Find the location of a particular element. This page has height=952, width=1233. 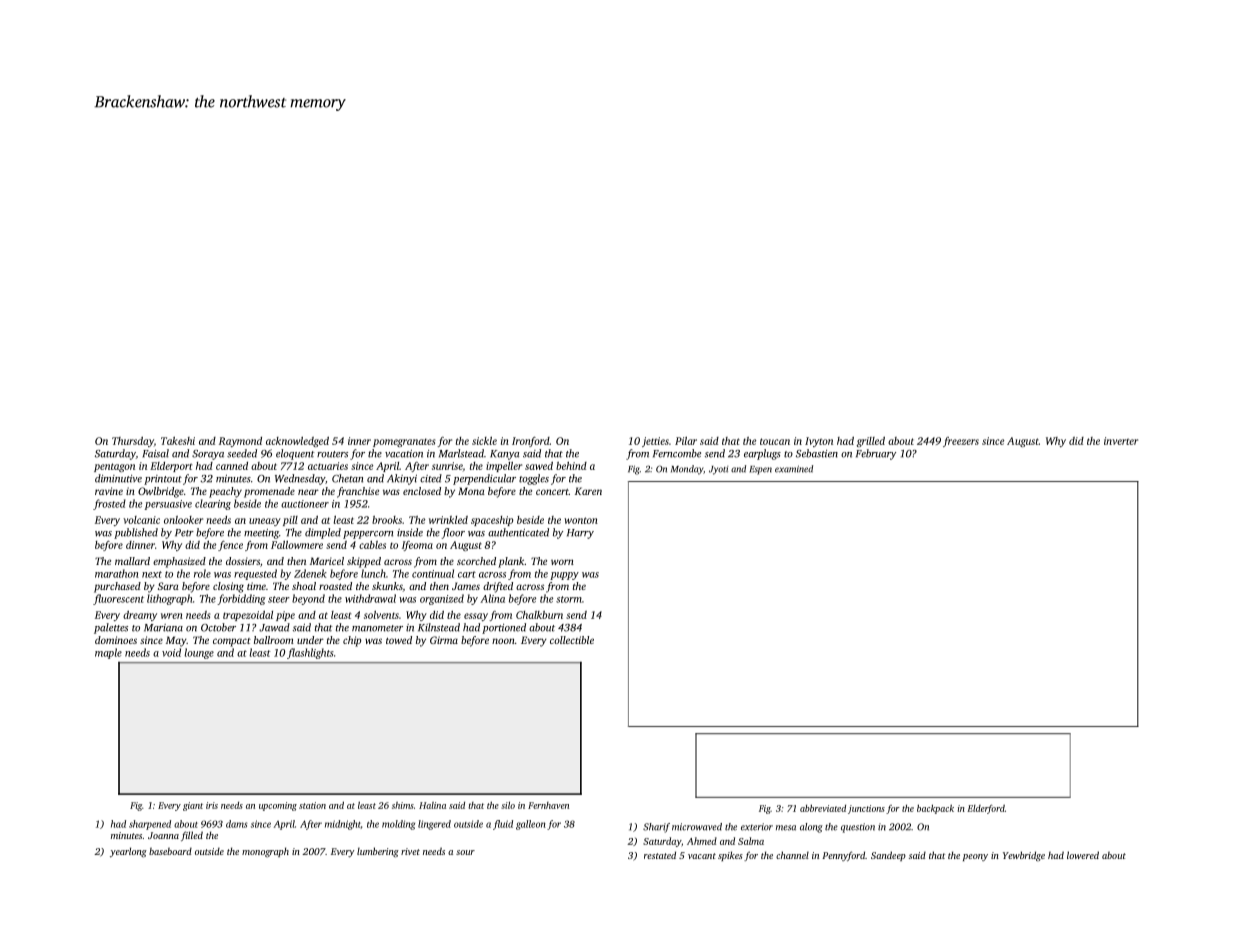

channel is located at coordinates (792, 855).
